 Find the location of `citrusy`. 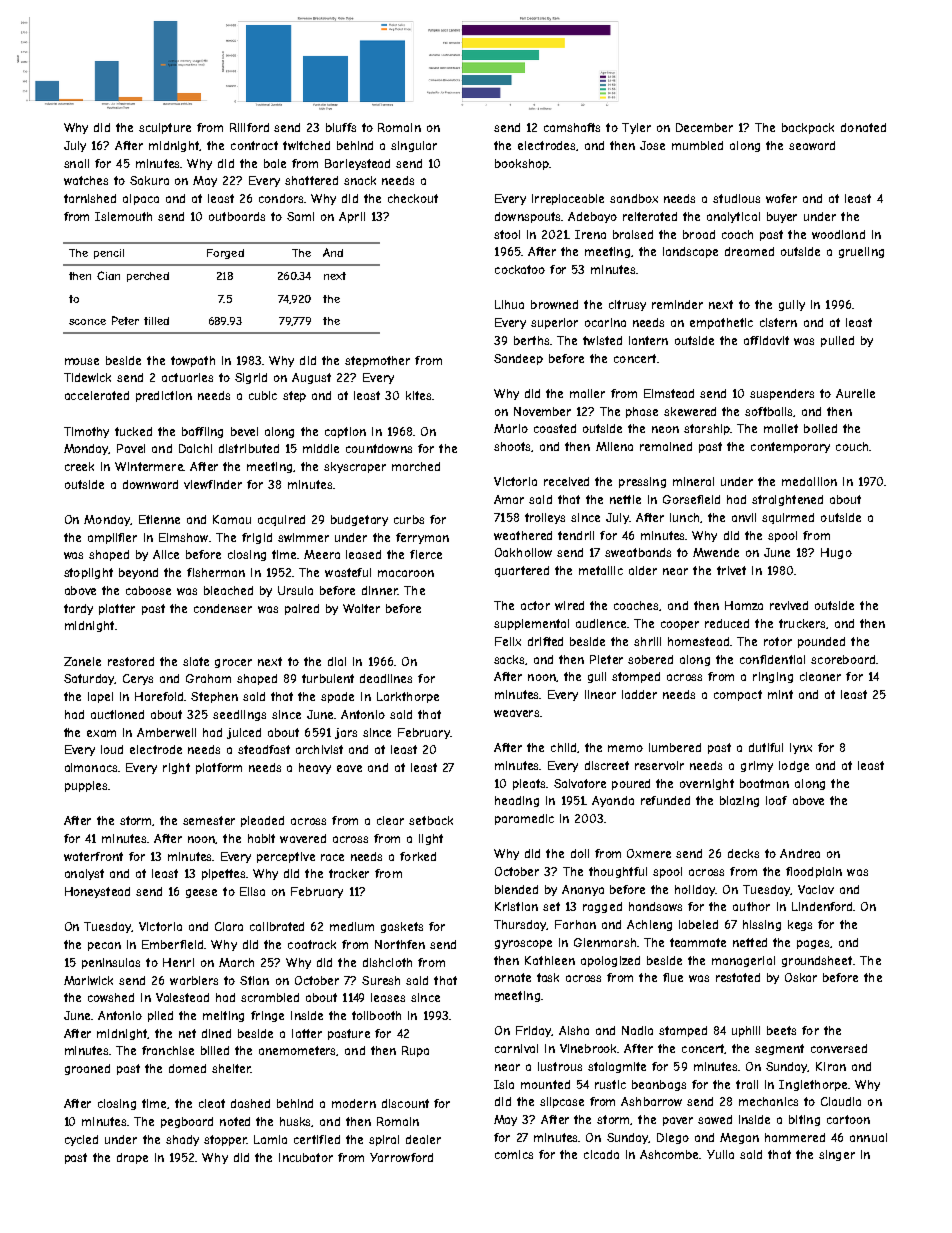

citrusy is located at coordinates (627, 305).
